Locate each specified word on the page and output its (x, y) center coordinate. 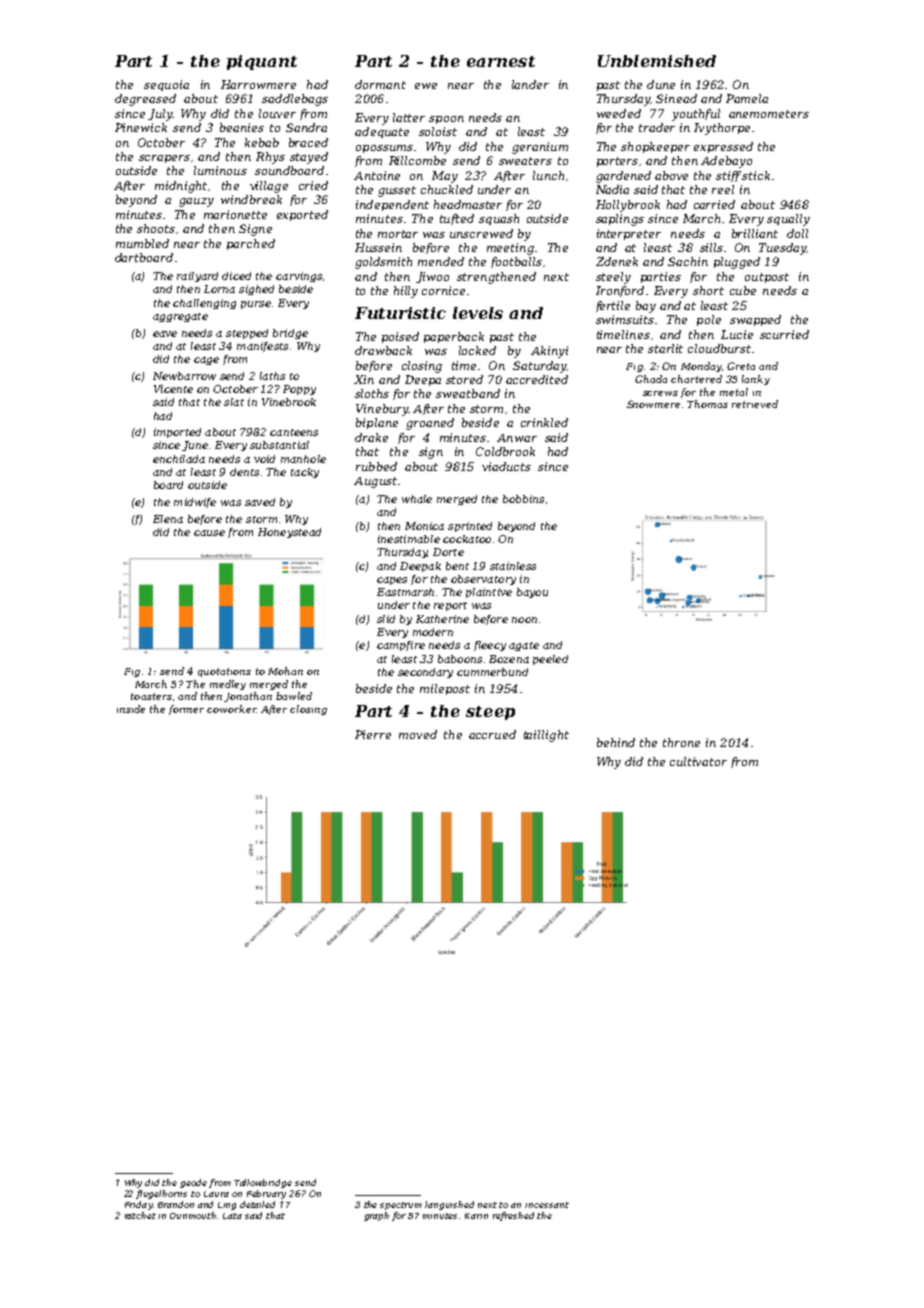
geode (193, 1183)
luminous (220, 170)
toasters (151, 696)
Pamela (747, 98)
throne (681, 742)
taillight (546, 736)
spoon (446, 120)
